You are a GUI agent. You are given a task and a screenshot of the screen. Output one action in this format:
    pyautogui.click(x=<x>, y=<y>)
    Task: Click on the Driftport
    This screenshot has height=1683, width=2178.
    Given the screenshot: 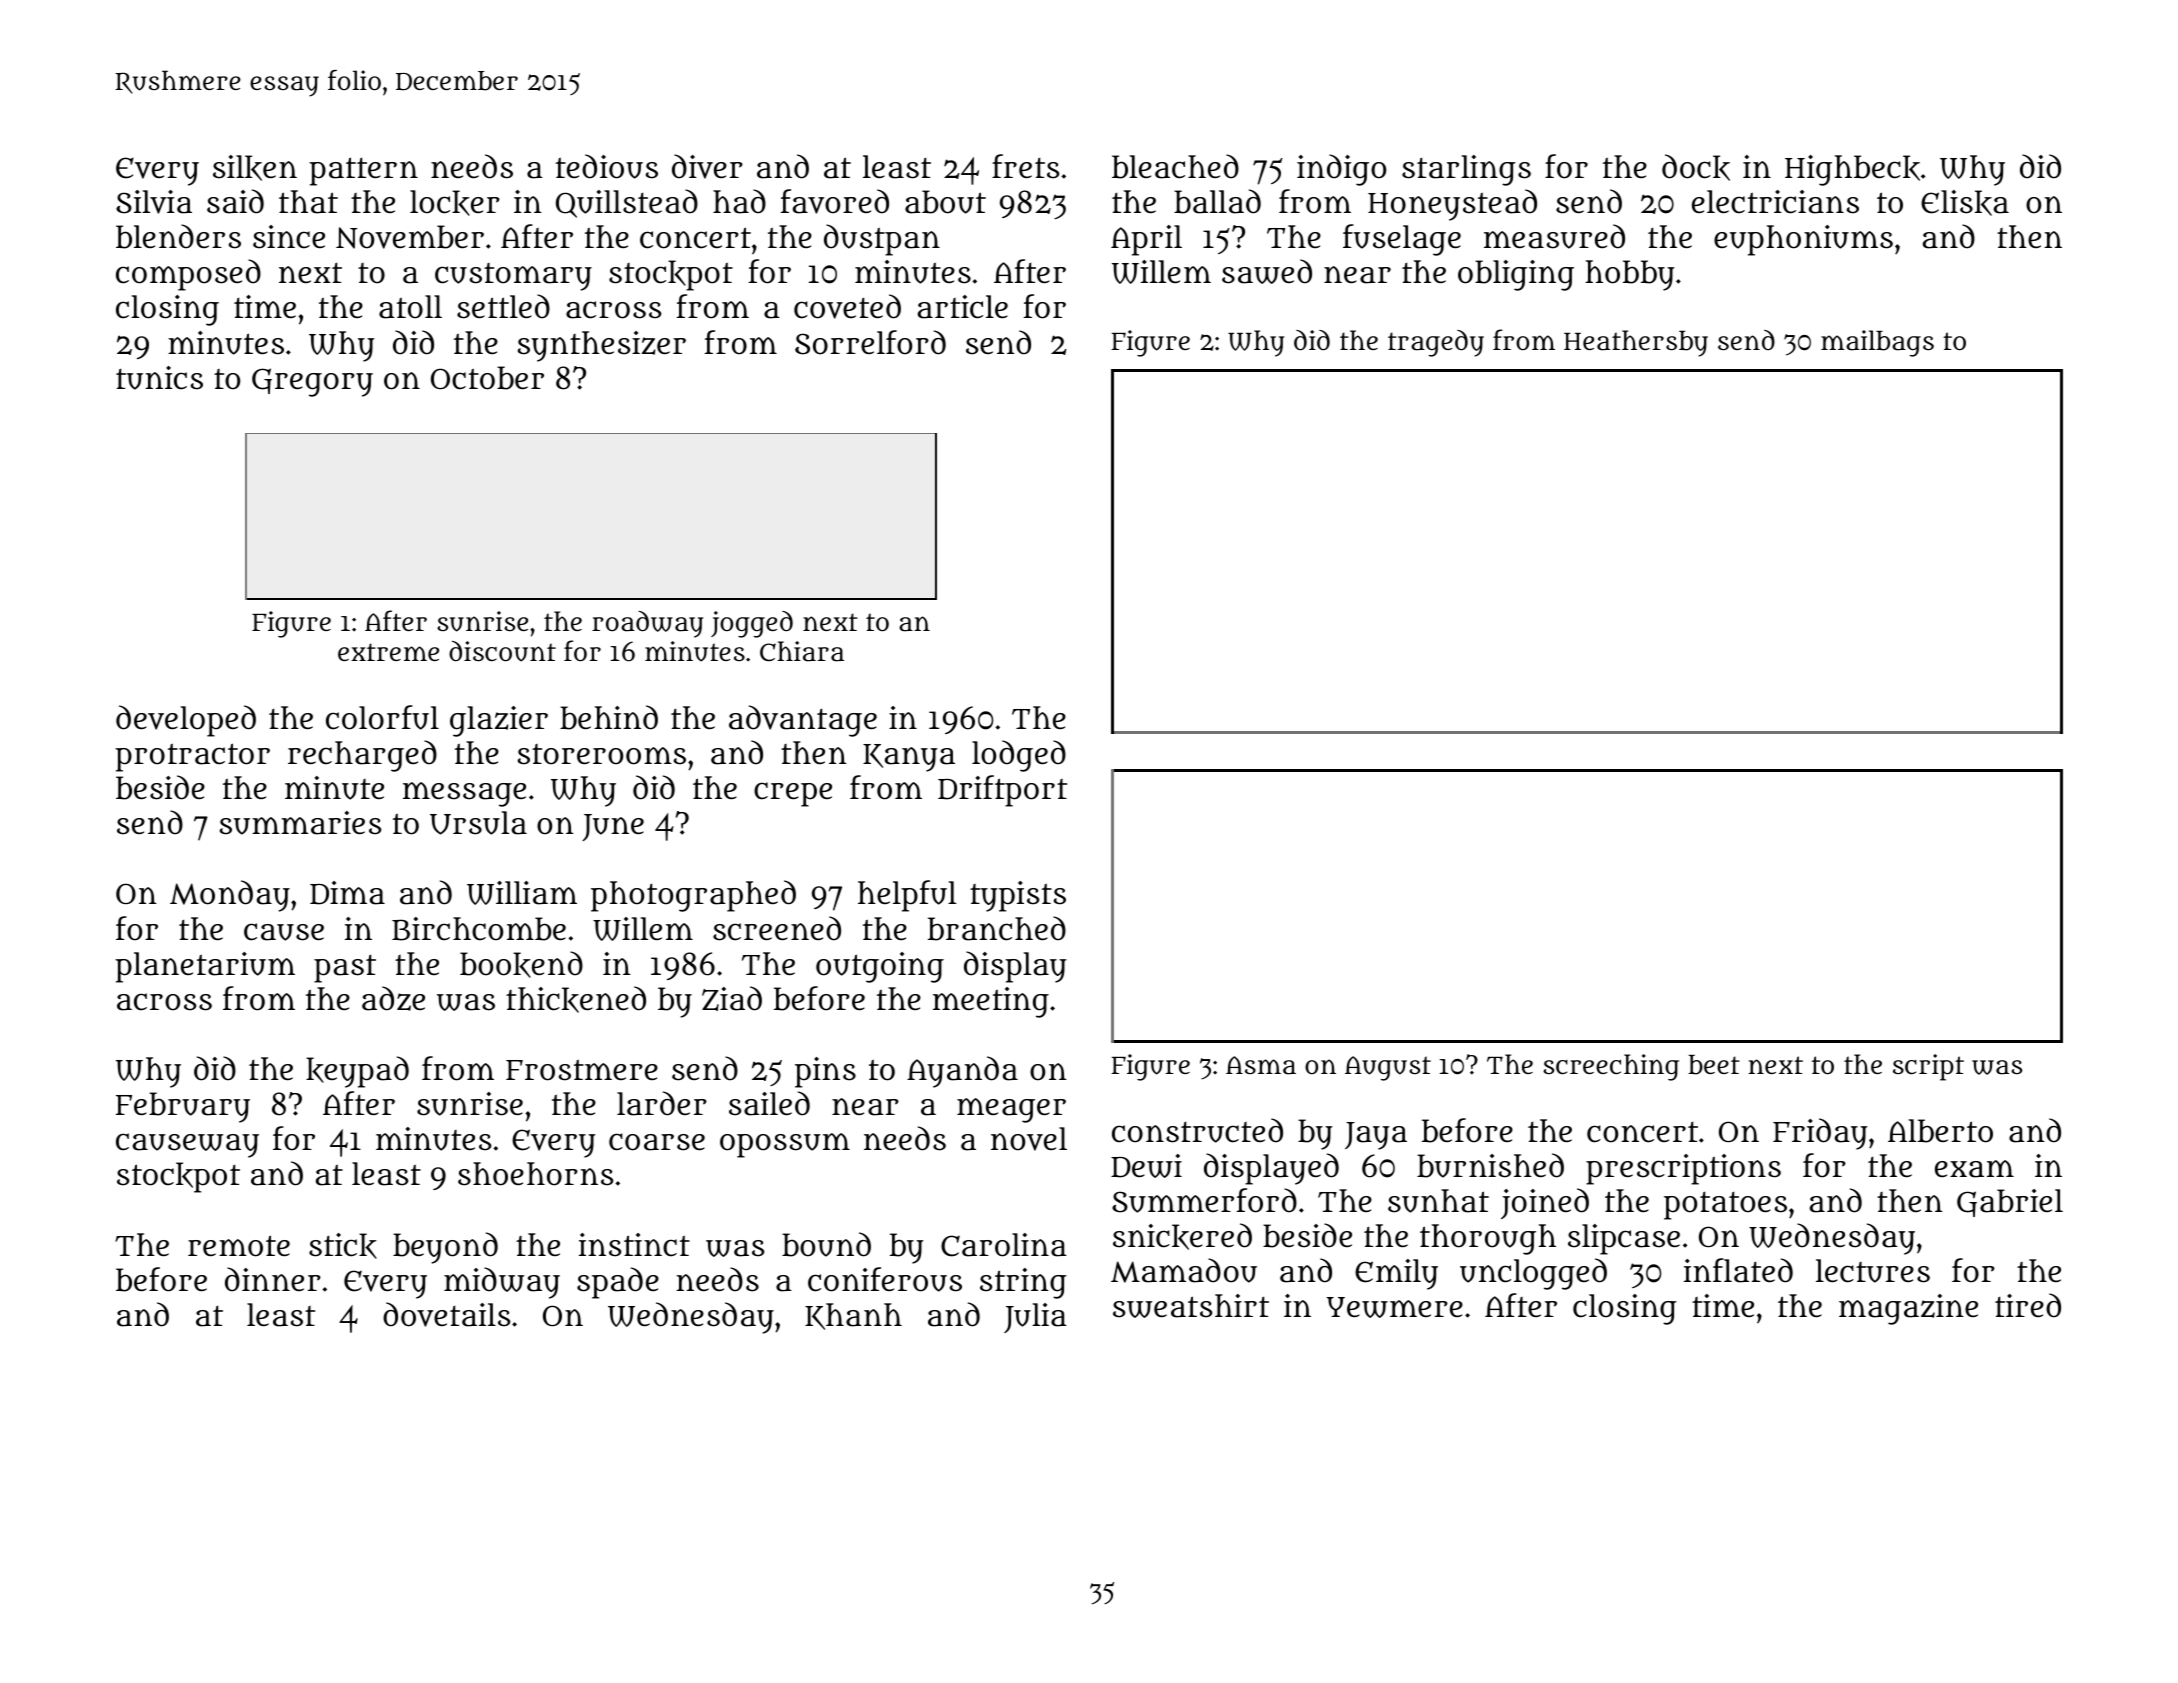 What is the action you would take?
    pyautogui.click(x=1002, y=791)
